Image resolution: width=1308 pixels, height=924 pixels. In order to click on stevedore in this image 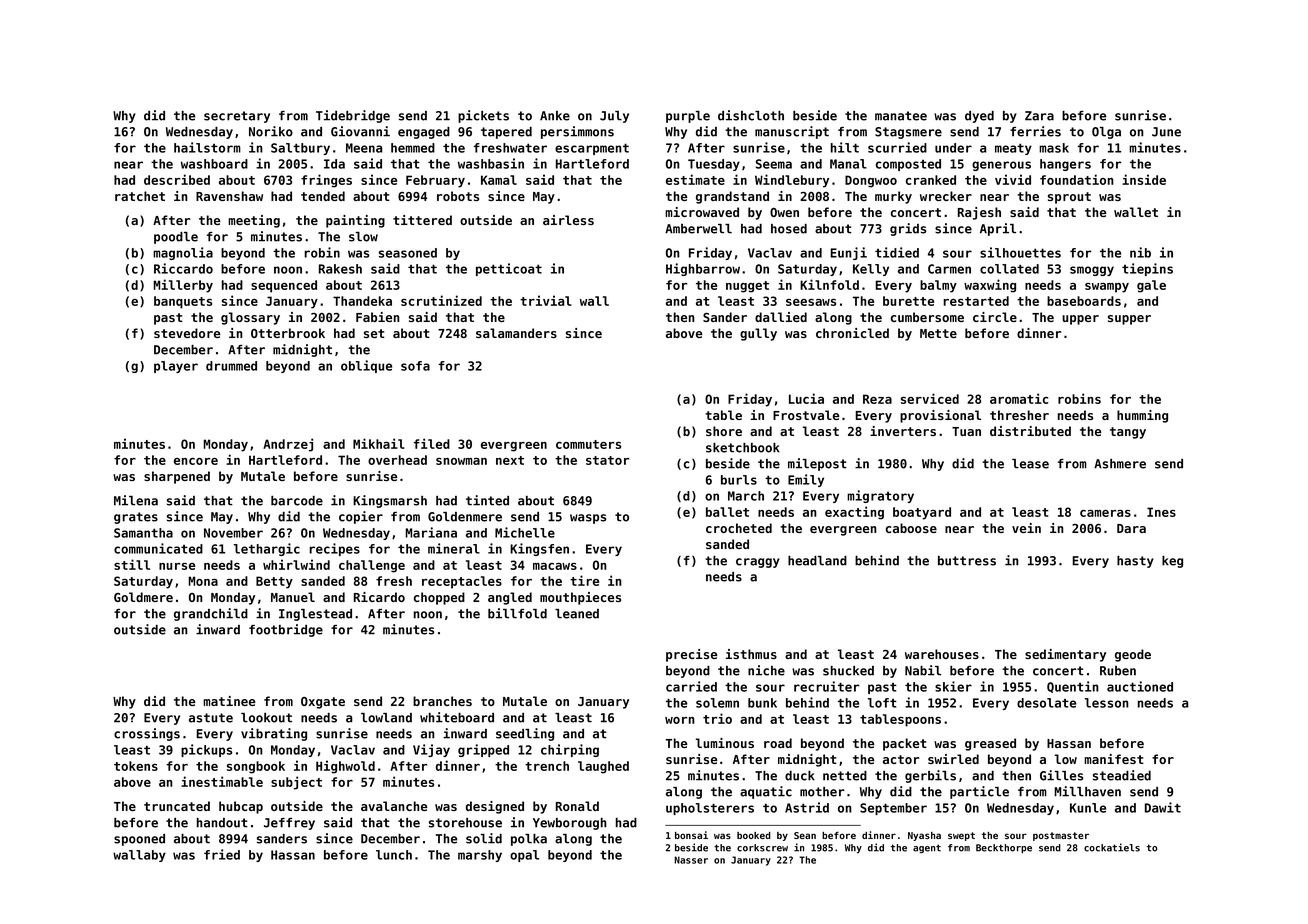, I will do `click(187, 333)`.
